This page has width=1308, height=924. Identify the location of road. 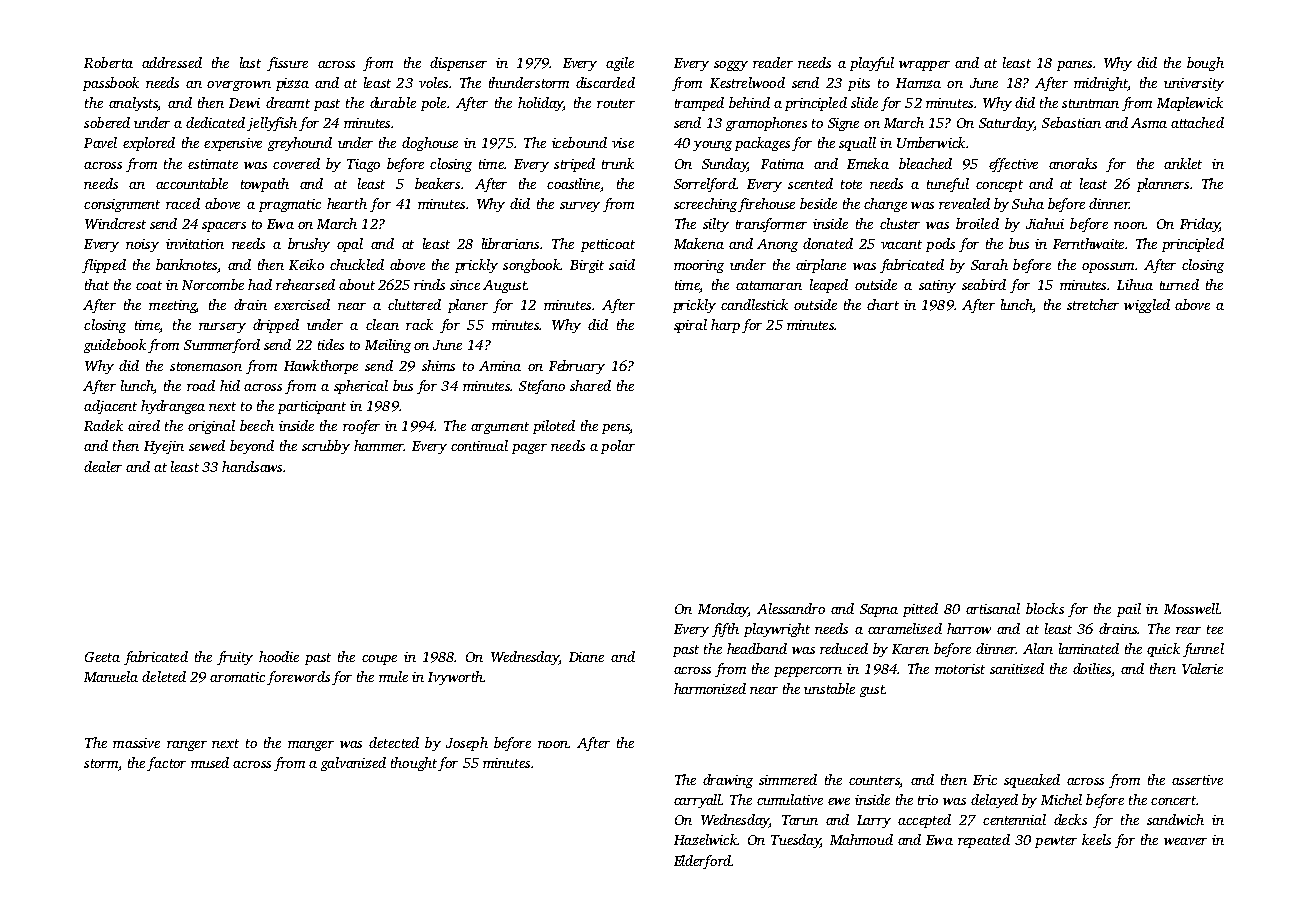
(201, 385).
